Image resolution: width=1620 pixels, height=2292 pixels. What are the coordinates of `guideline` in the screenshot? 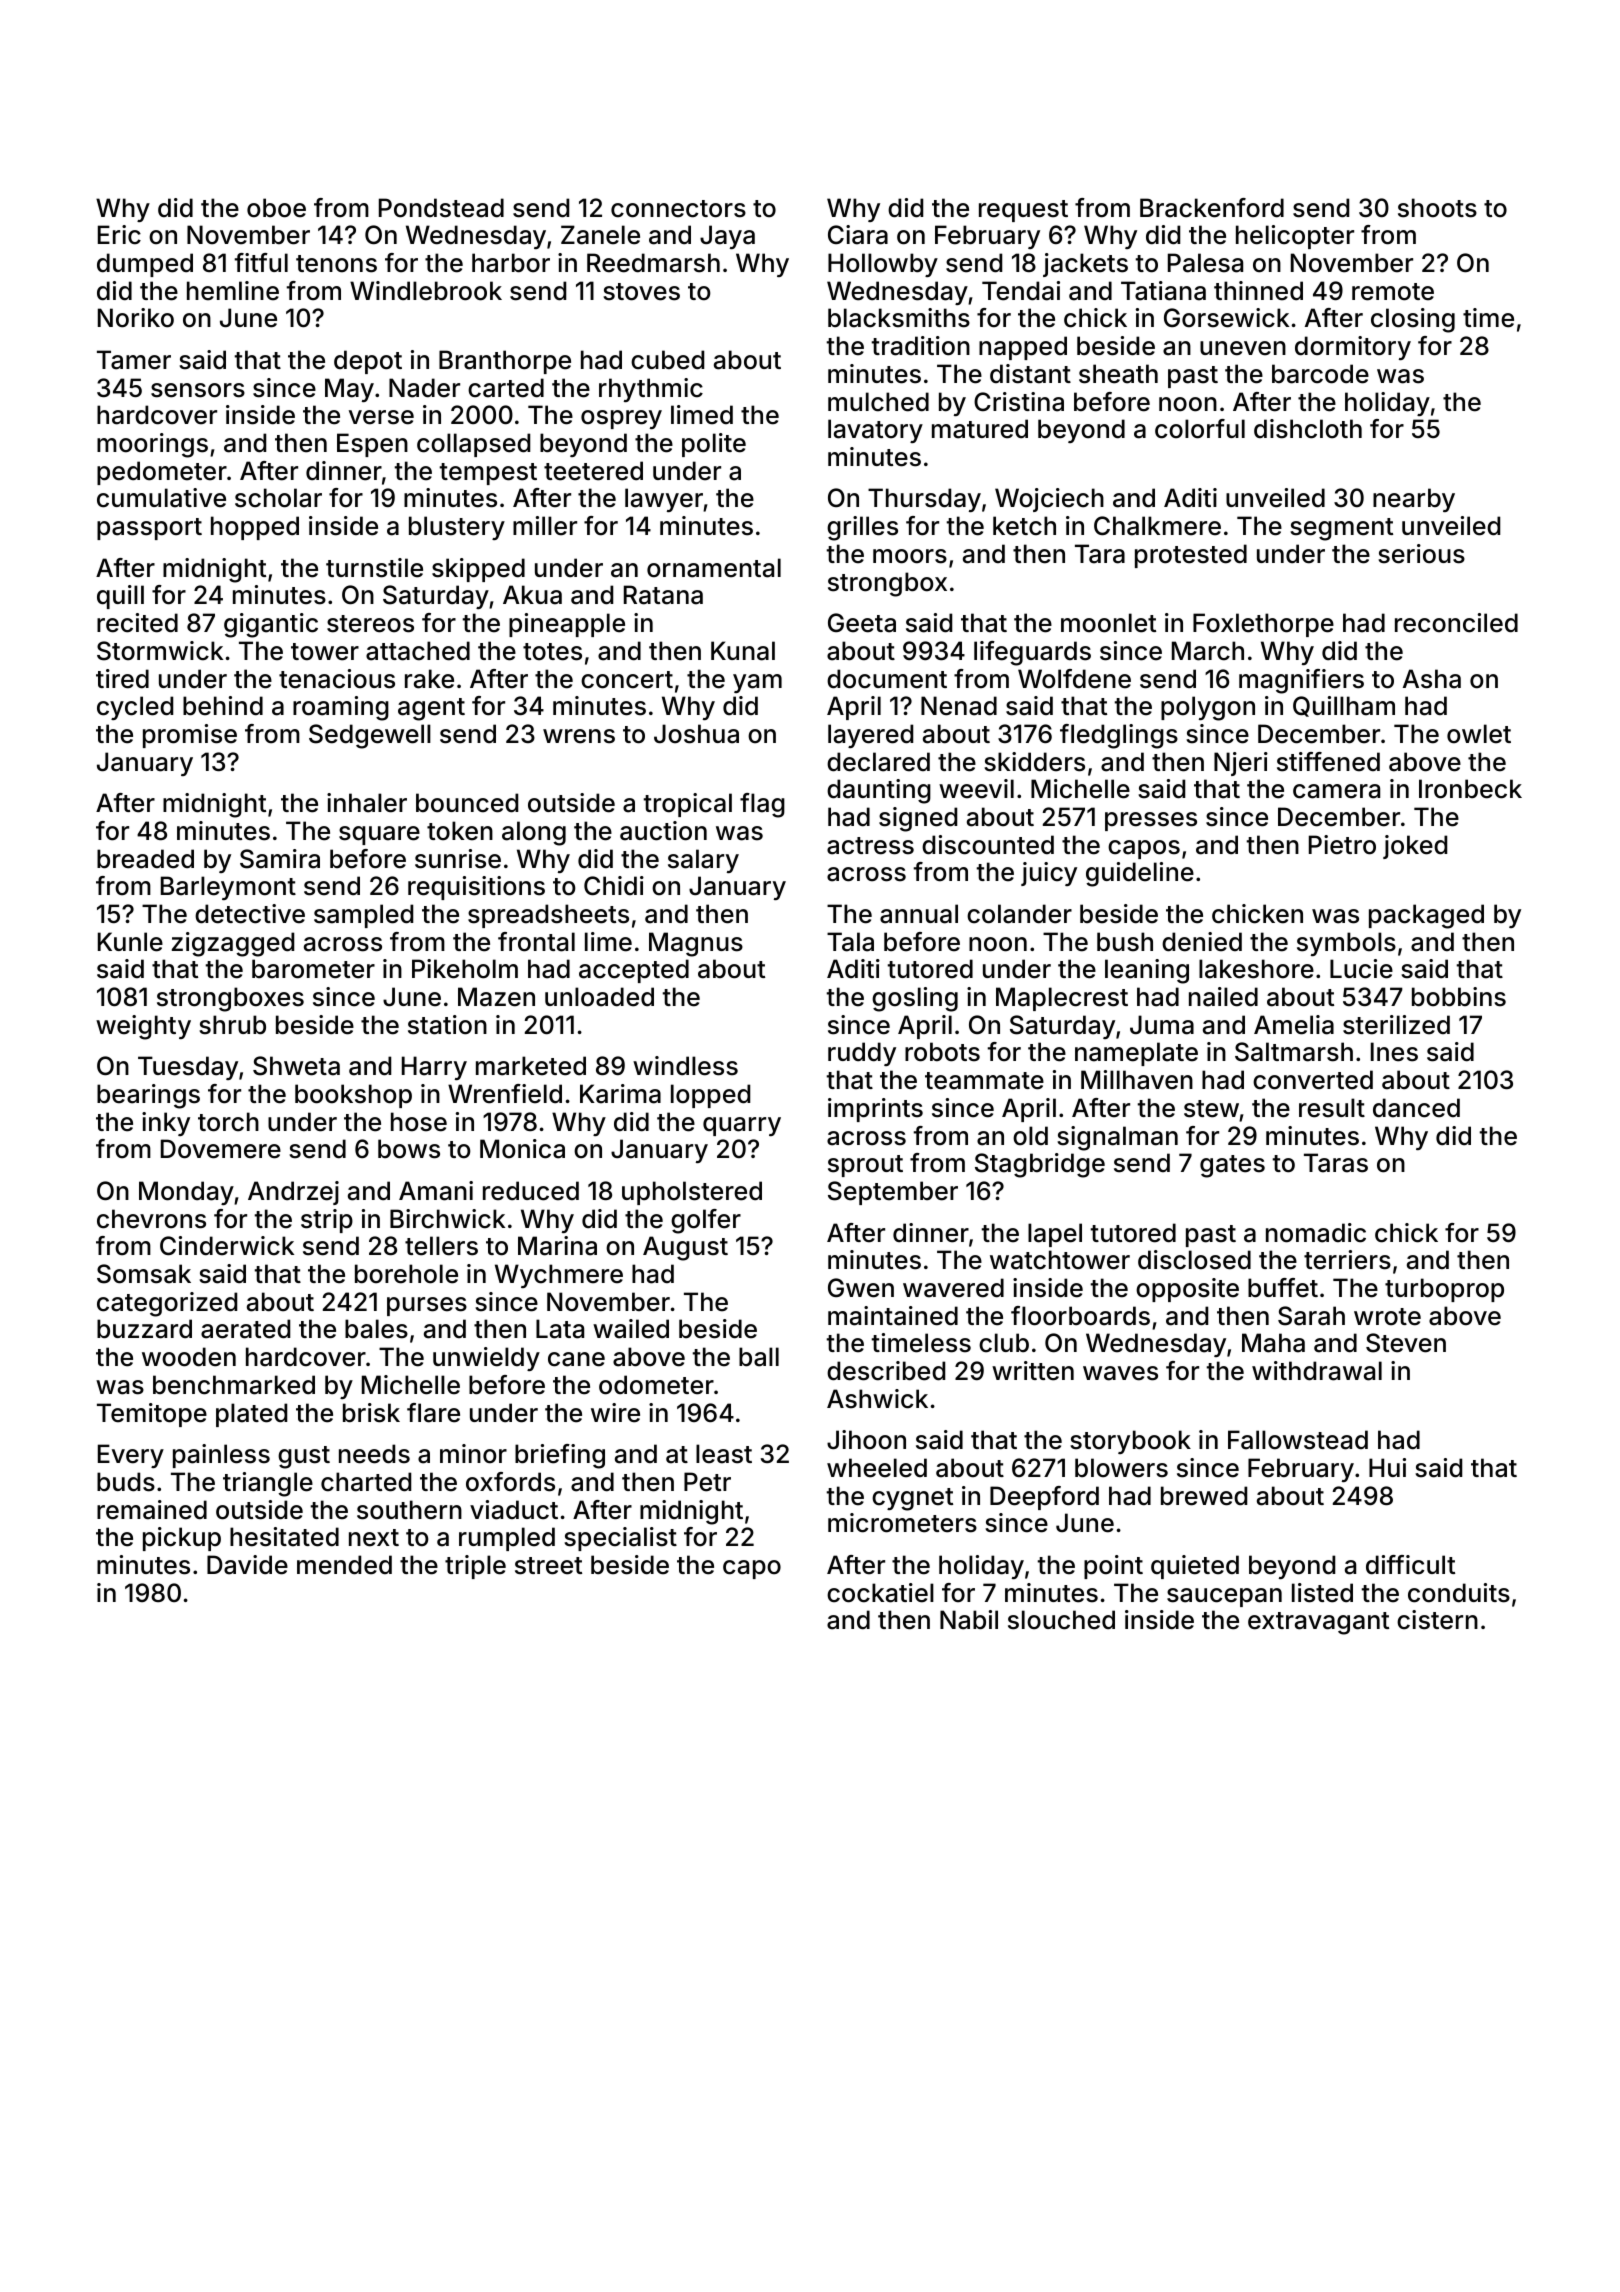 It's located at (1140, 874).
